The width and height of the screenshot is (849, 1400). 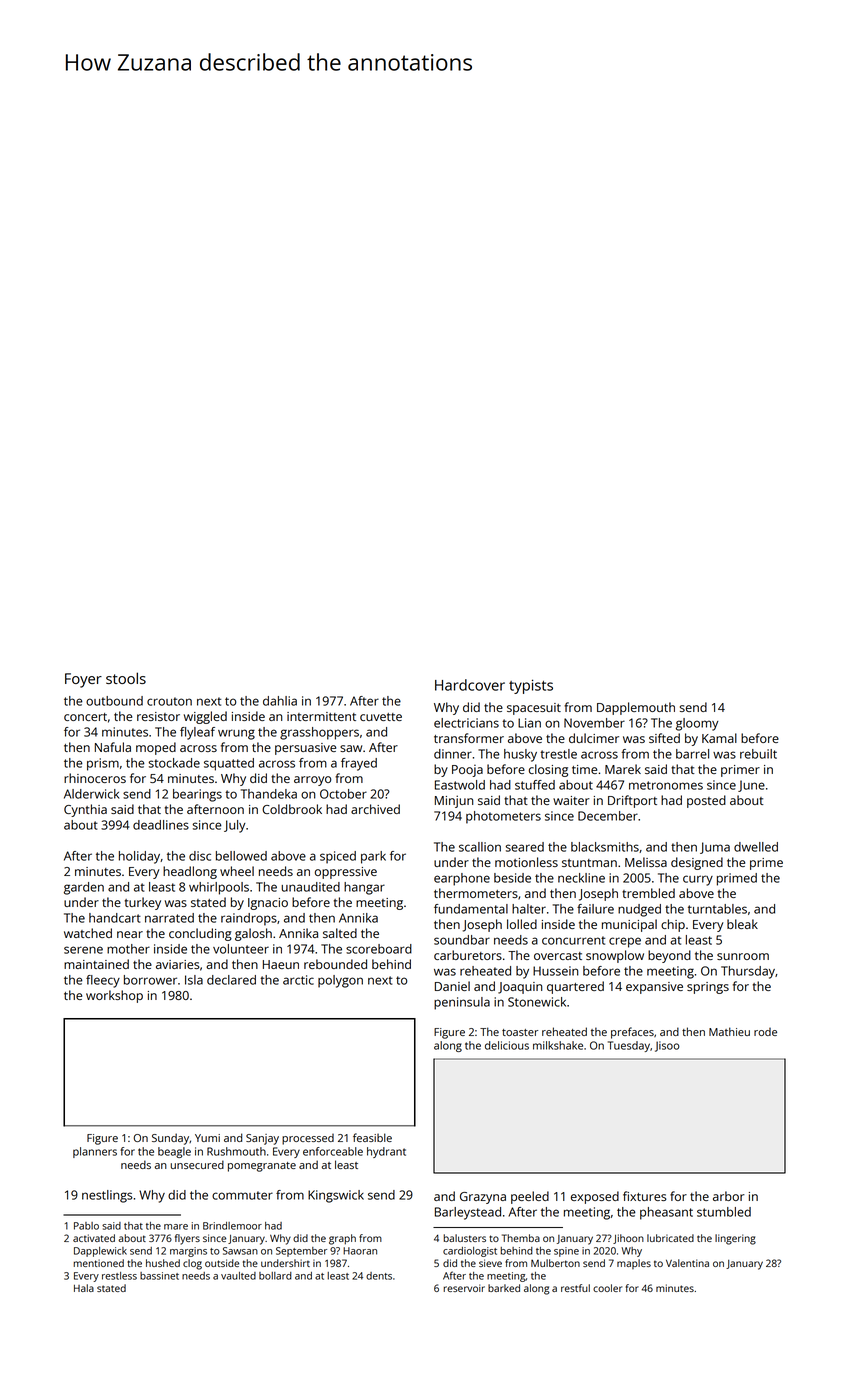 What do you see at coordinates (645, 1196) in the screenshot?
I see `fixtures` at bounding box center [645, 1196].
